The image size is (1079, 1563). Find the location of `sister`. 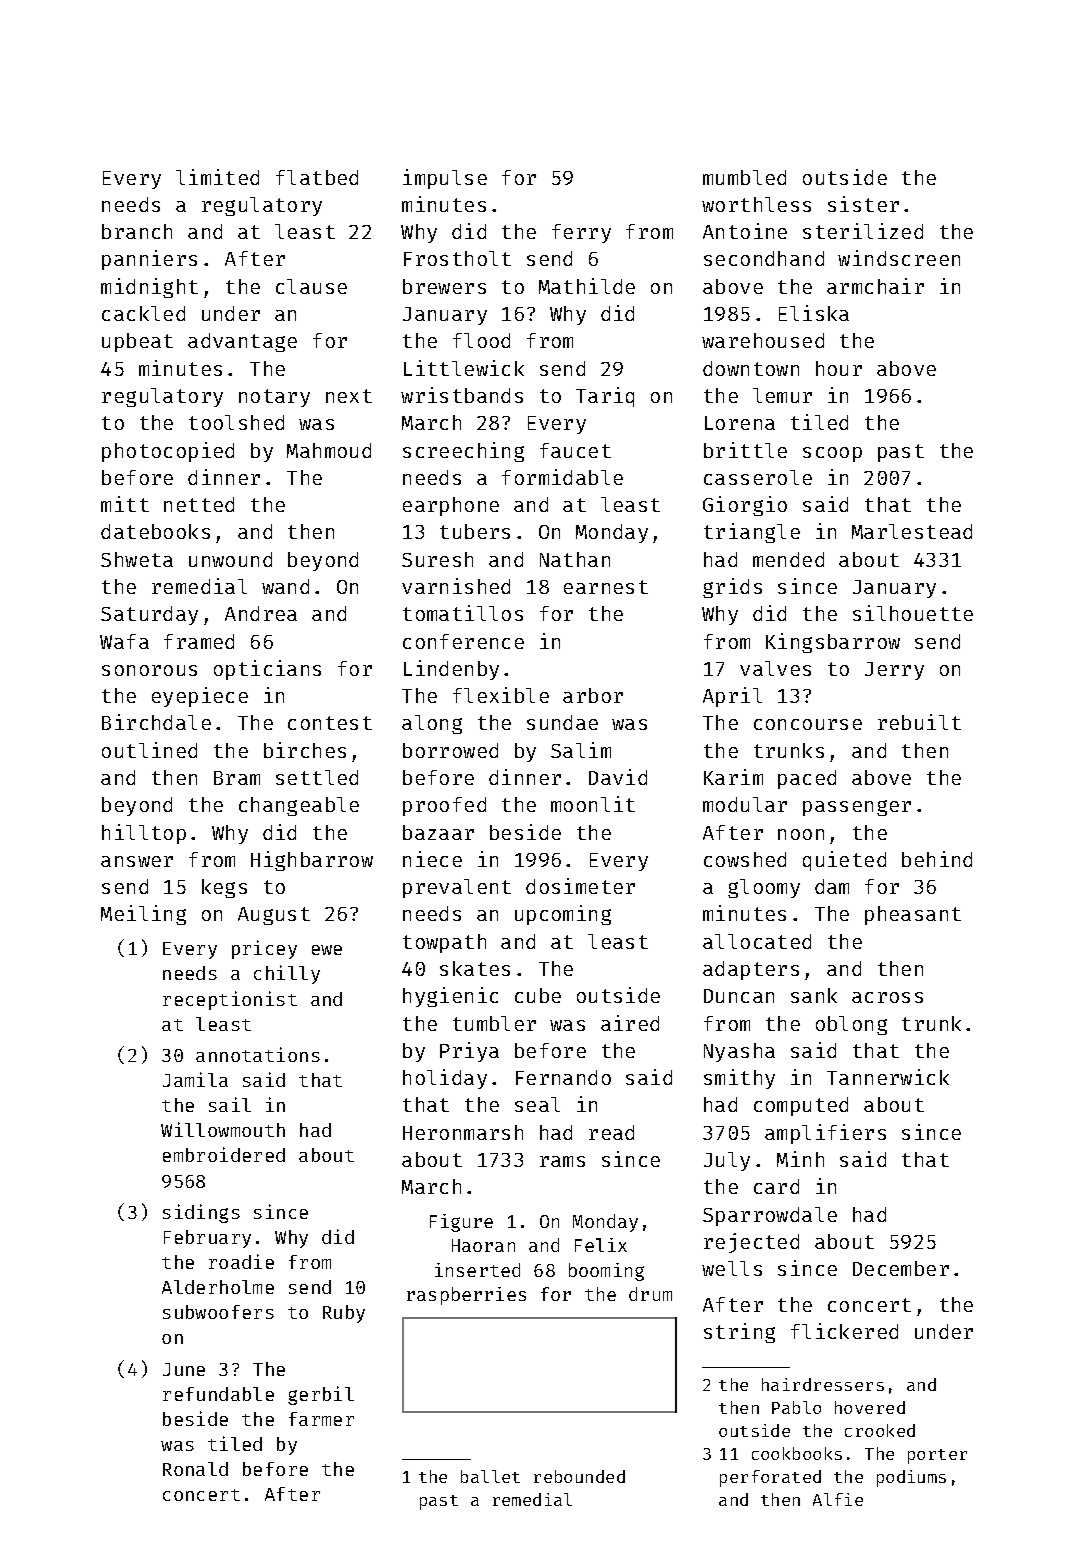

sister is located at coordinates (863, 204).
